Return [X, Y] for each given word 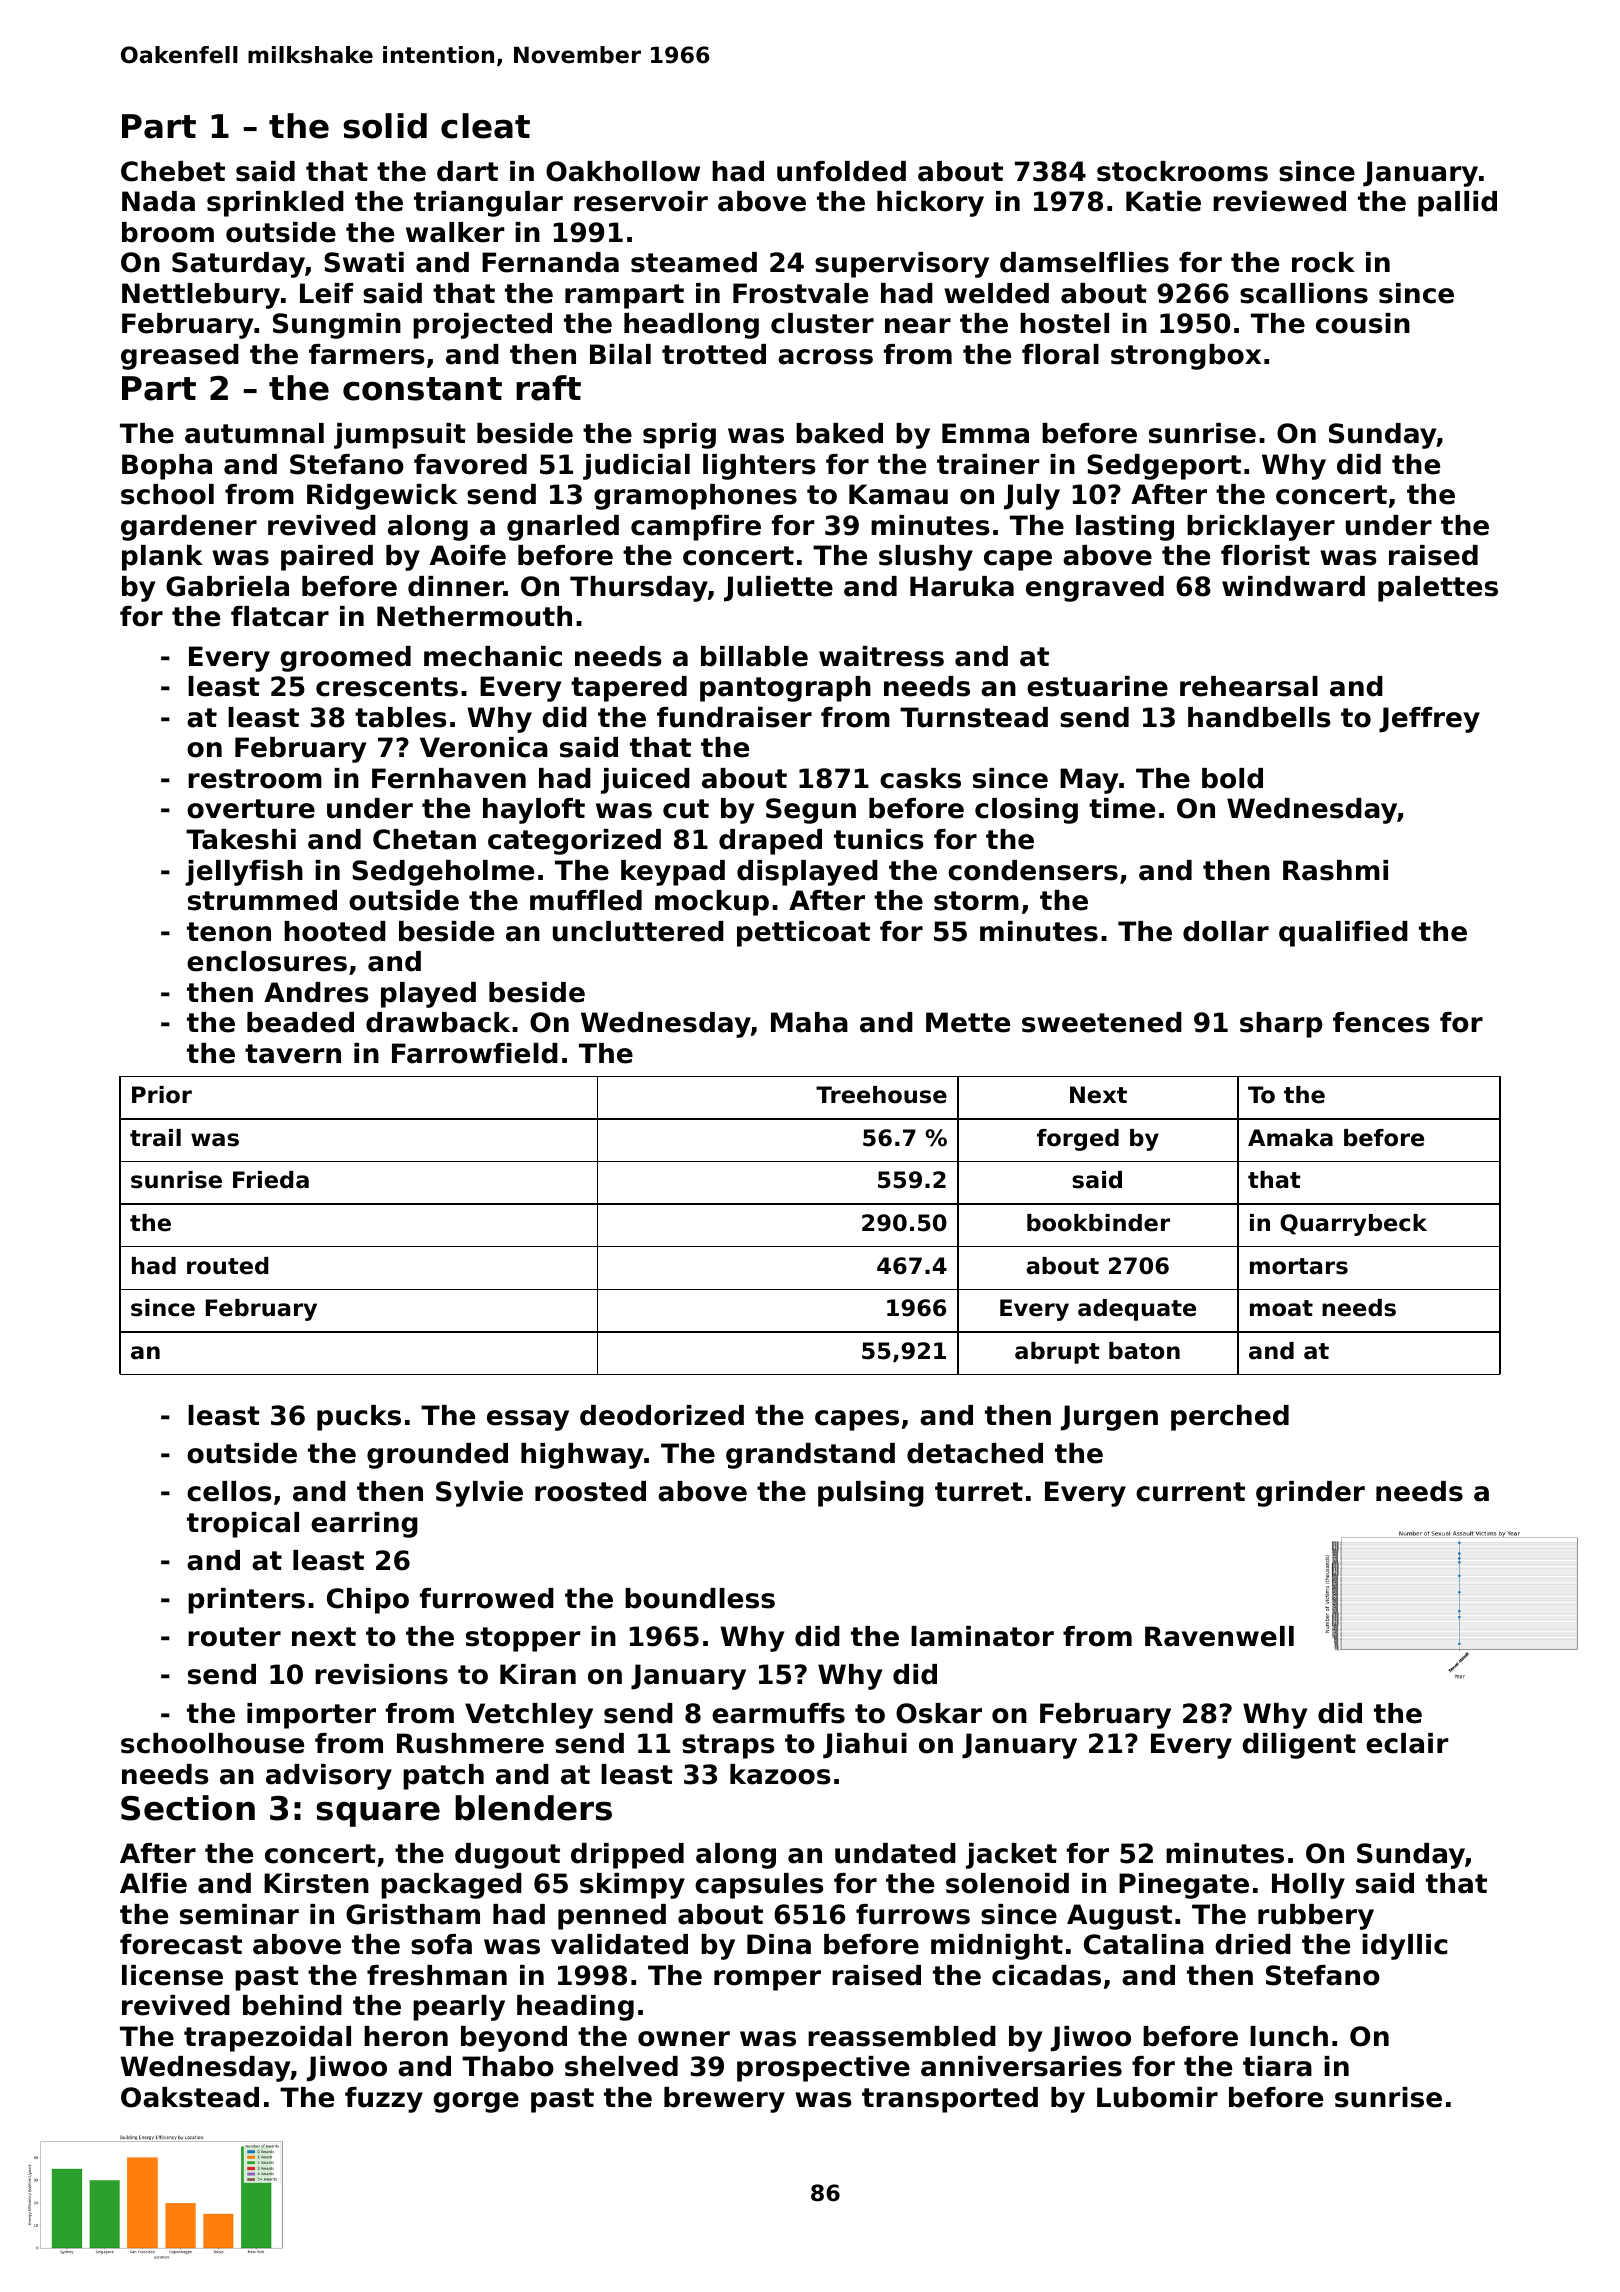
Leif [327, 293]
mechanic [493, 656]
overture [251, 809]
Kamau [898, 494]
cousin [1363, 323]
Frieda [271, 1180]
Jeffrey [1429, 720]
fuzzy [384, 2100]
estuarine [1097, 686]
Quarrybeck [1353, 1225]
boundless [700, 1598]
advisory [329, 1777]
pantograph [785, 689]
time [1122, 808]
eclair [1407, 1743]
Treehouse [881, 1095]
